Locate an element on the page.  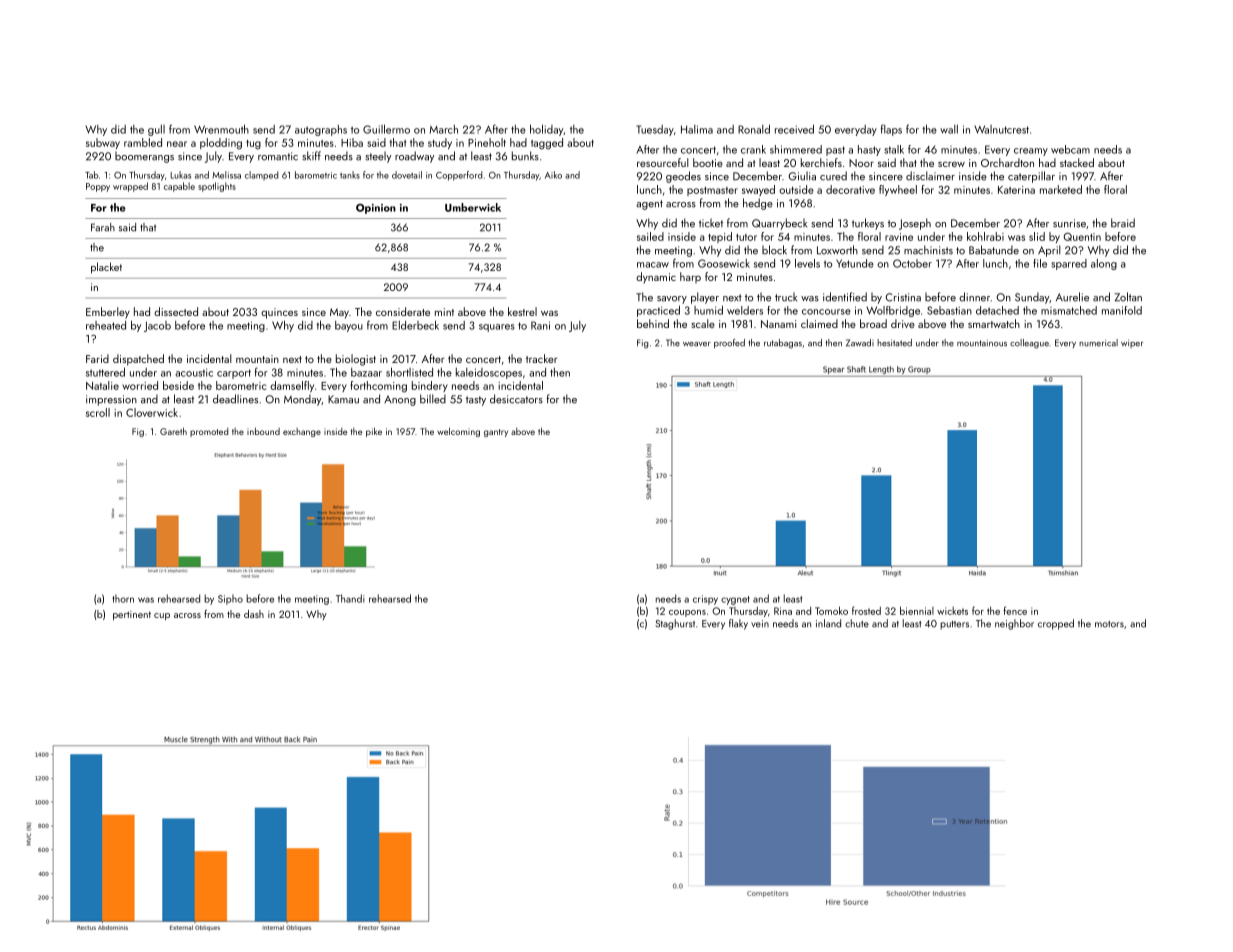
promoted is located at coordinates (209, 432).
